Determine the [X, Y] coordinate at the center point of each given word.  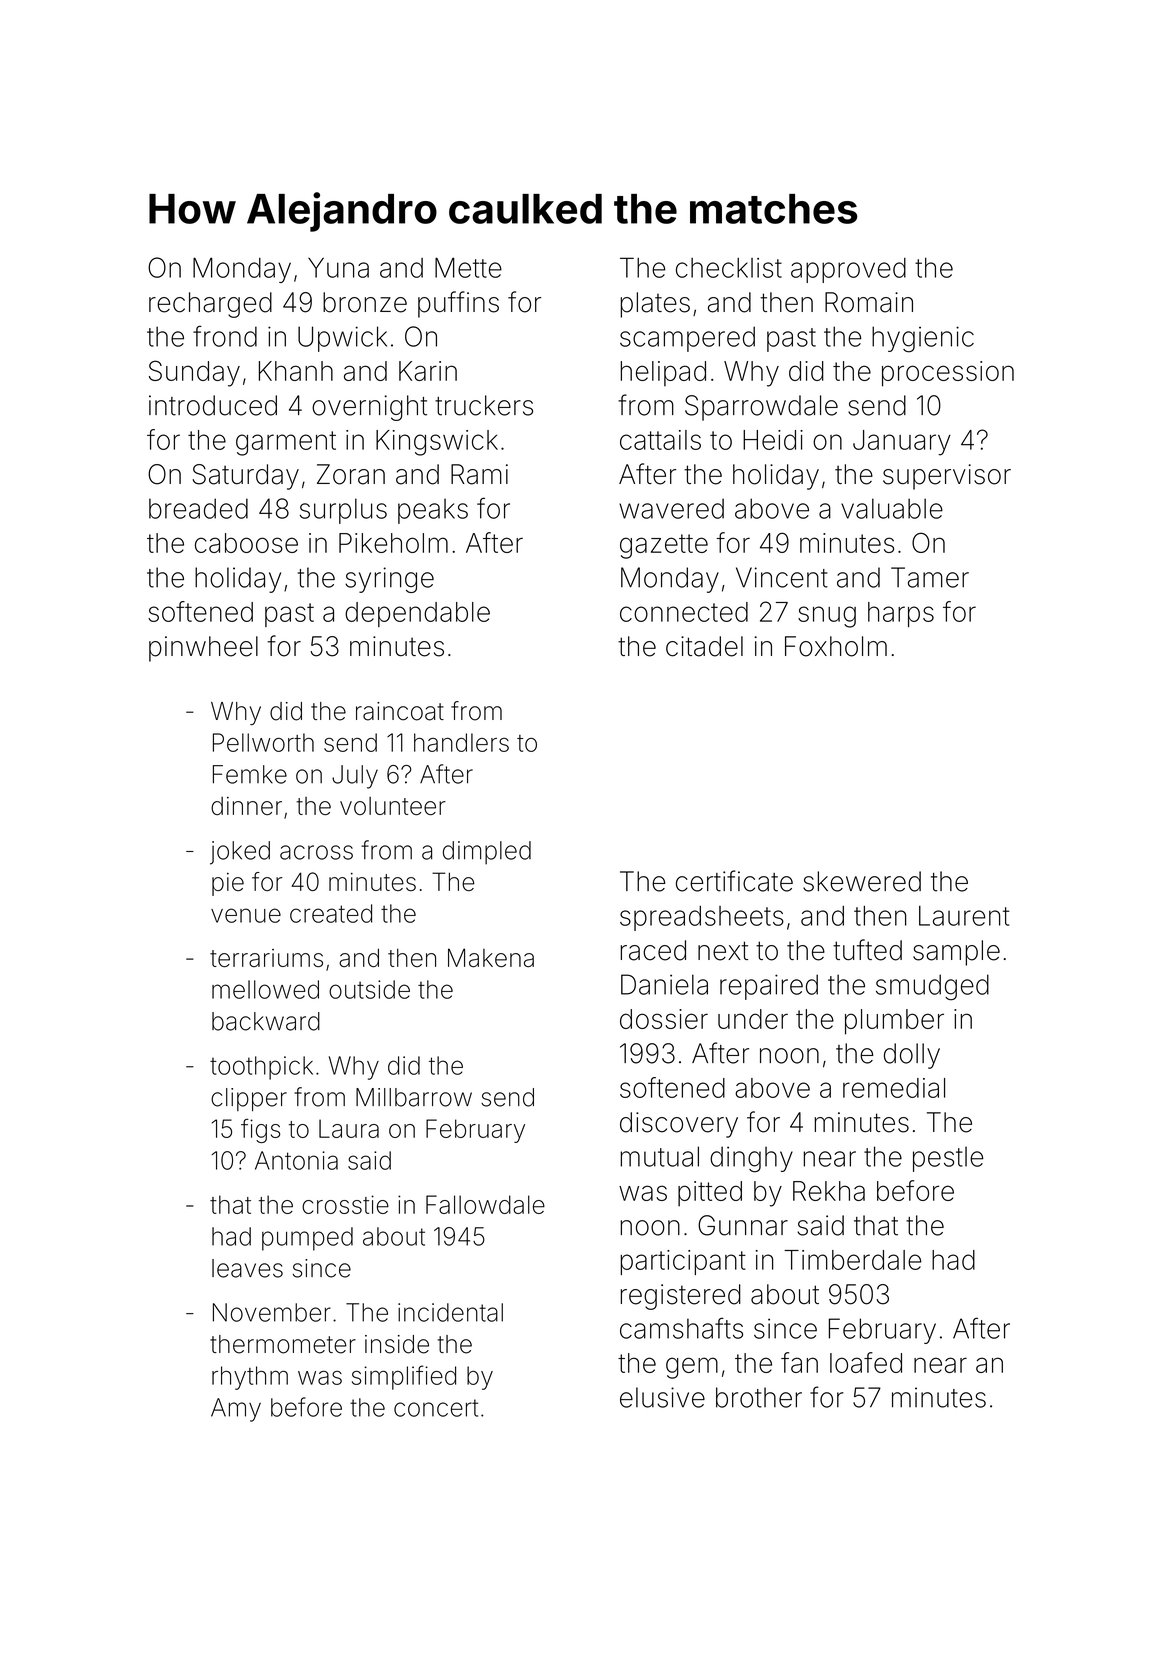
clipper [249, 1099]
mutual [659, 1156]
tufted [867, 950]
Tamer [930, 577]
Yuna [338, 267]
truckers [484, 405]
